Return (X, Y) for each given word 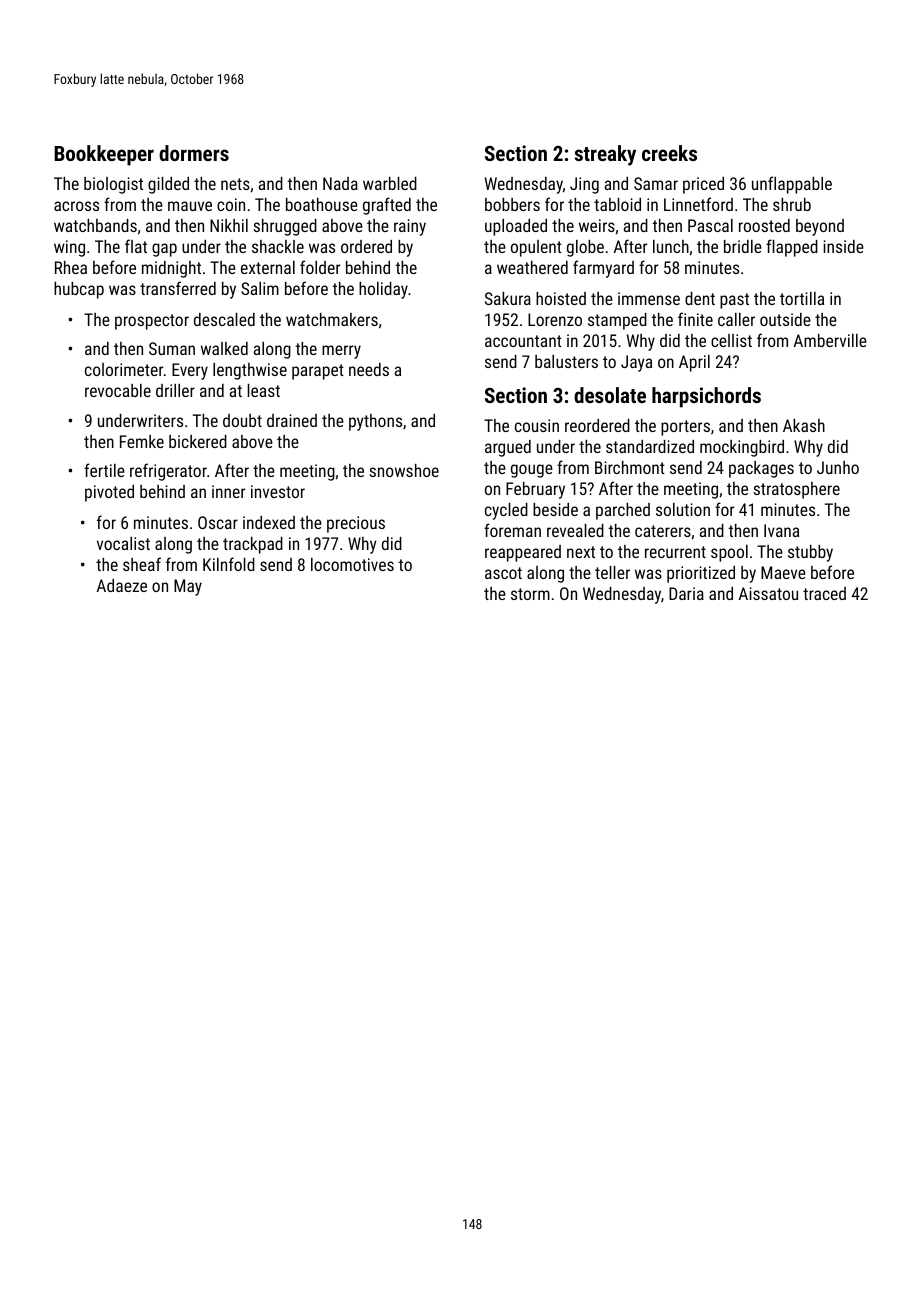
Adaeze (122, 585)
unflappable (792, 185)
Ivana (781, 530)
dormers (194, 153)
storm (530, 594)
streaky (605, 155)
